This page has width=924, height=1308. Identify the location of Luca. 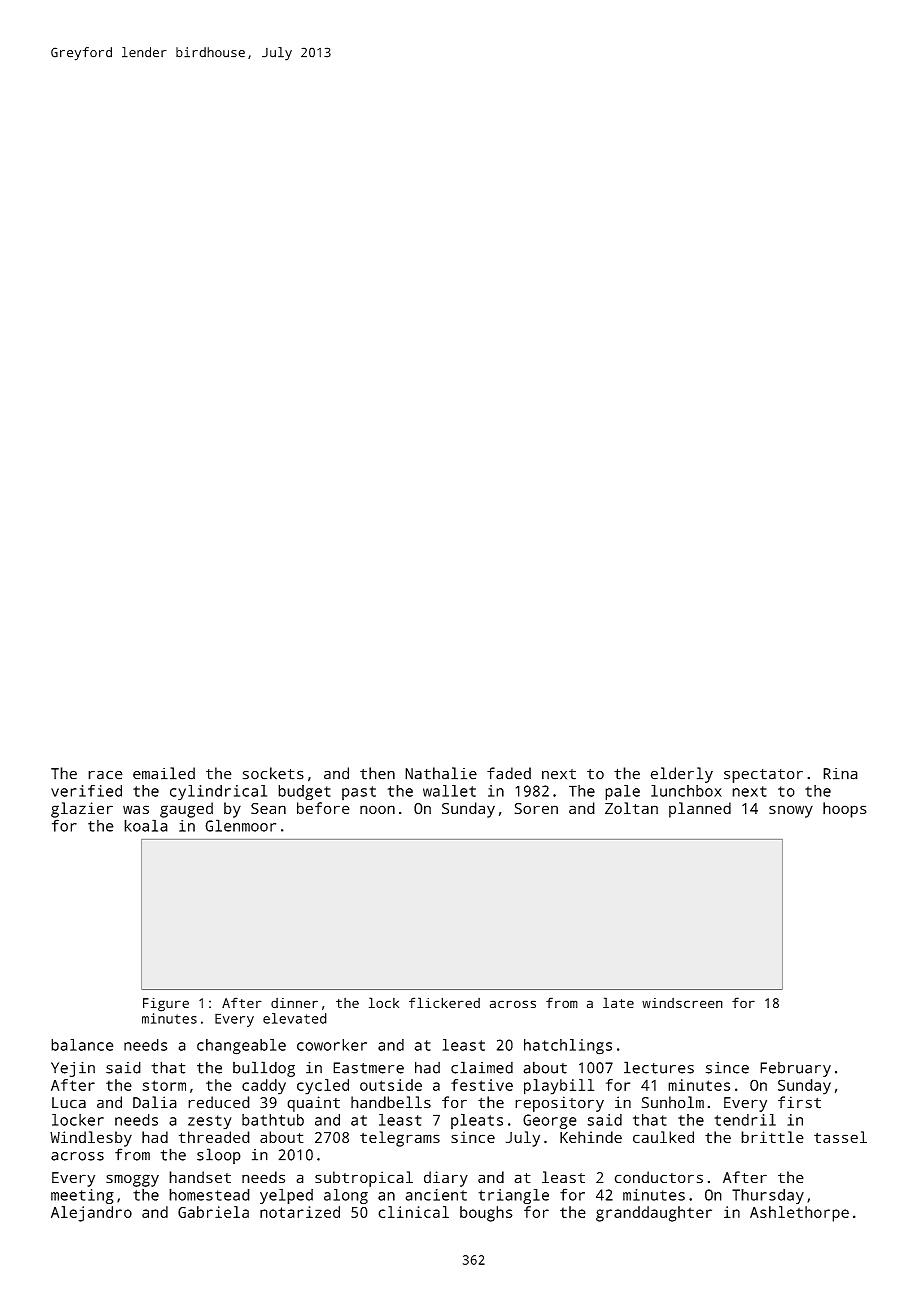
(69, 1103).
